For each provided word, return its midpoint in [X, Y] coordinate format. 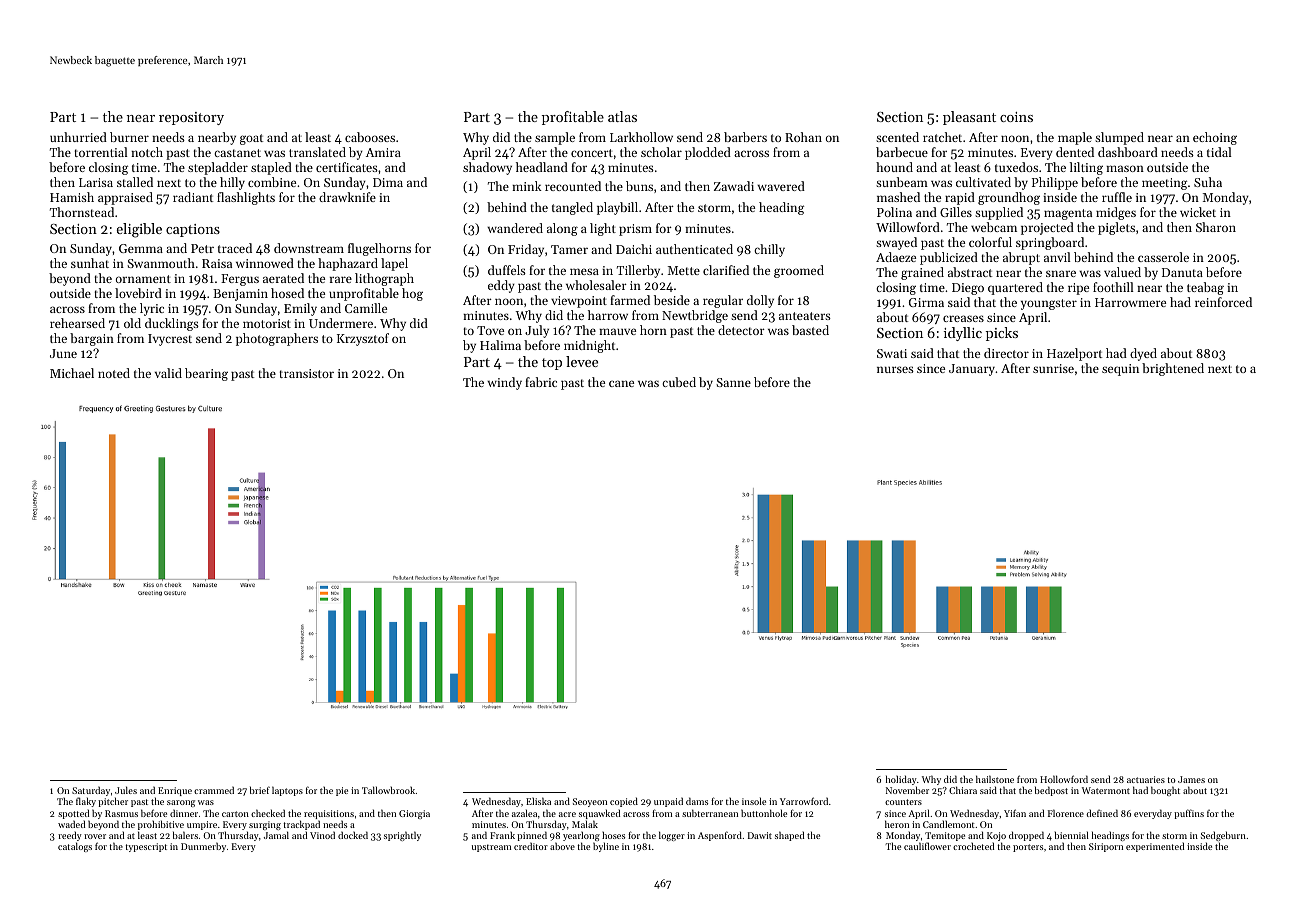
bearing [206, 374]
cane [621, 383]
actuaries [1146, 779]
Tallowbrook [388, 790]
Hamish [72, 197]
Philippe [1055, 183]
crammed [214, 790]
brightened [1173, 369]
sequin [1120, 370]
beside [672, 300]
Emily [300, 309]
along [562, 229]
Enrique [175, 791]
